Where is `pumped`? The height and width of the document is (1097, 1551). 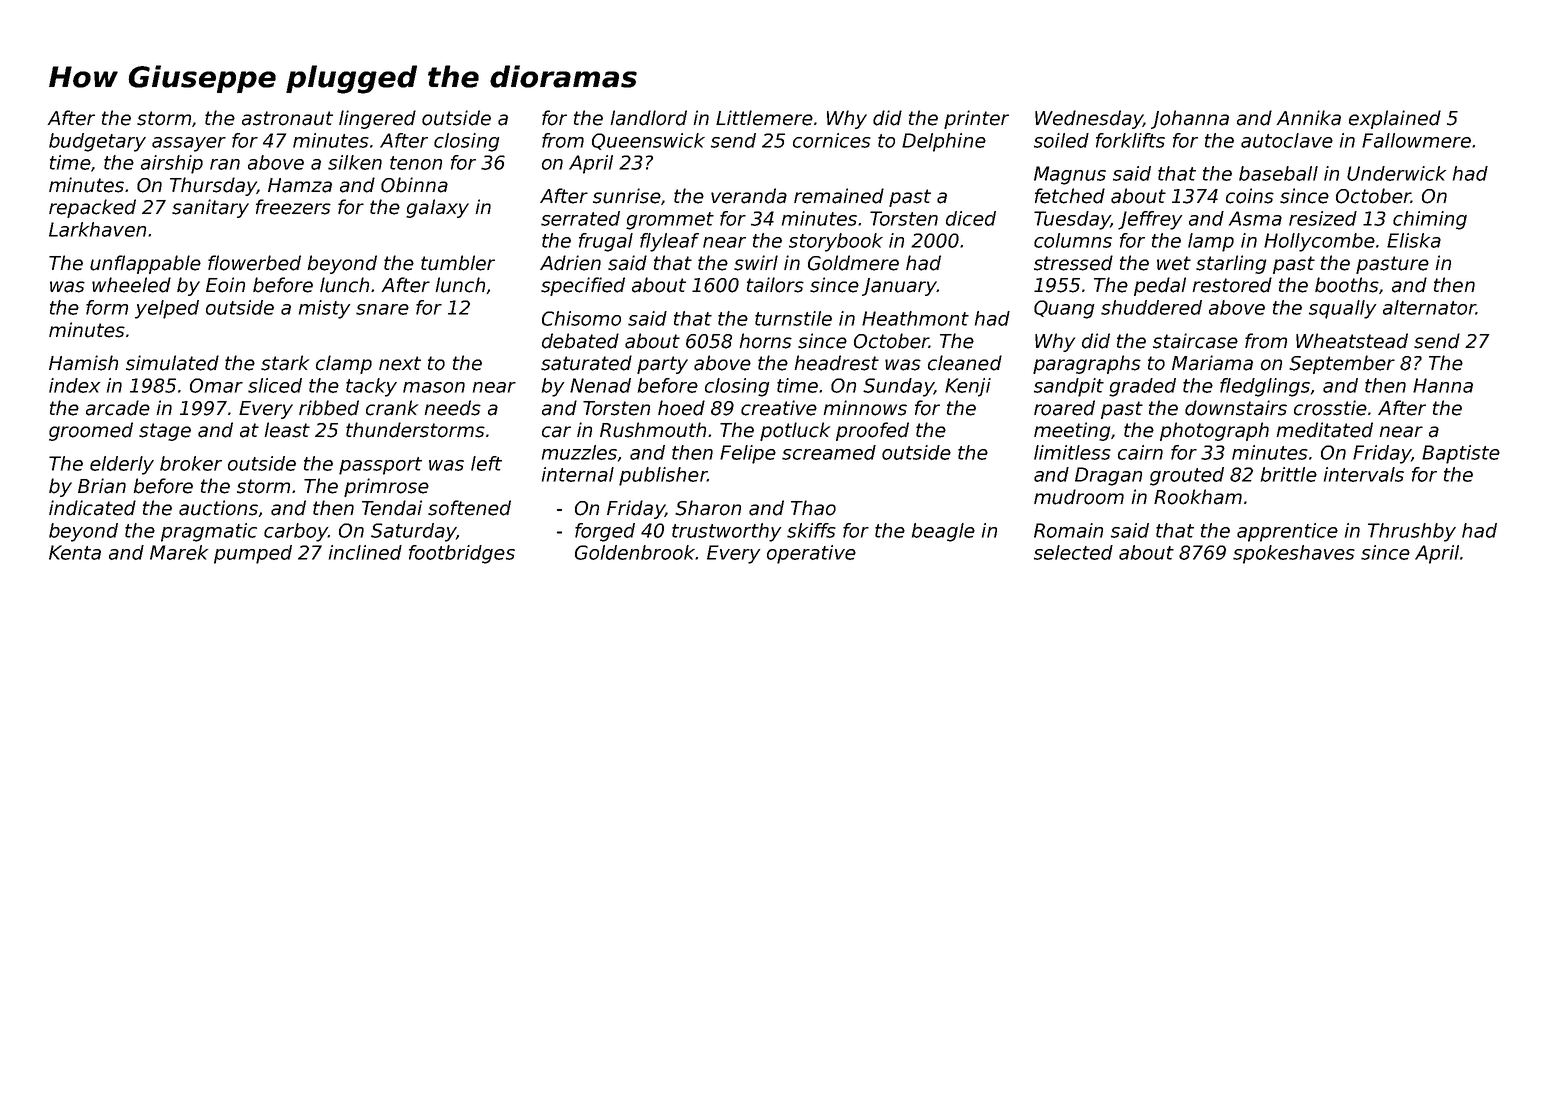 pumped is located at coordinates (253, 554).
